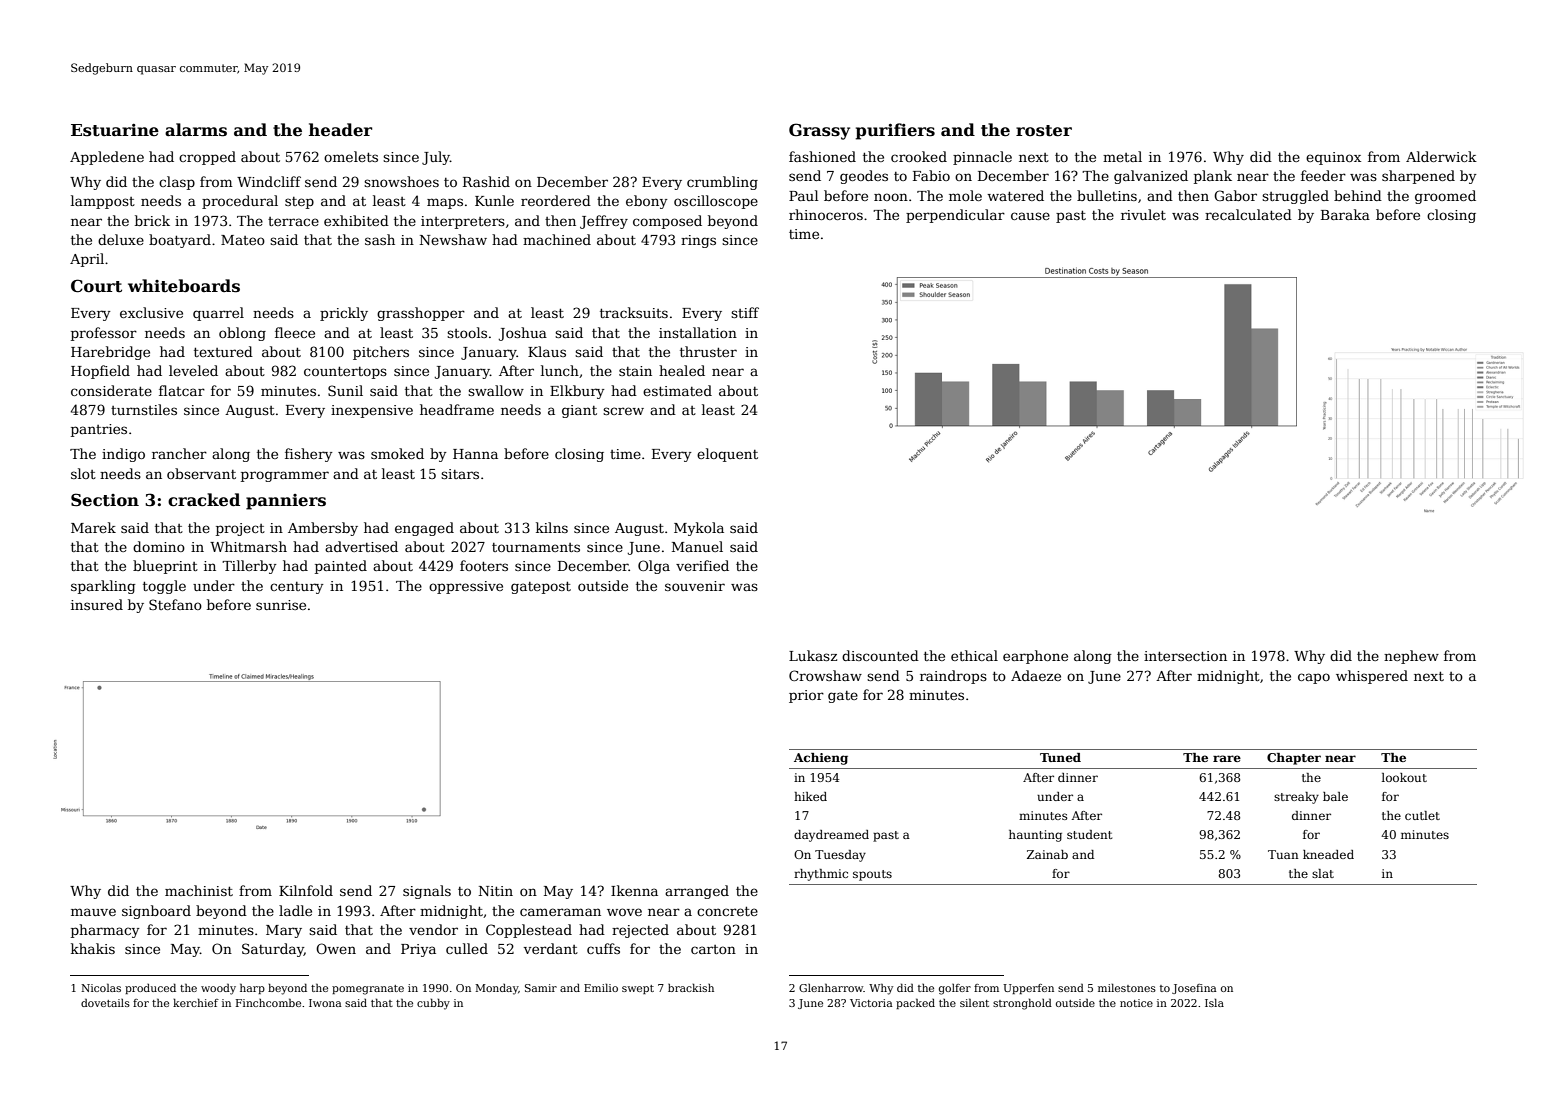 This page has width=1547, height=1094. I want to click on mauve, so click(93, 912).
